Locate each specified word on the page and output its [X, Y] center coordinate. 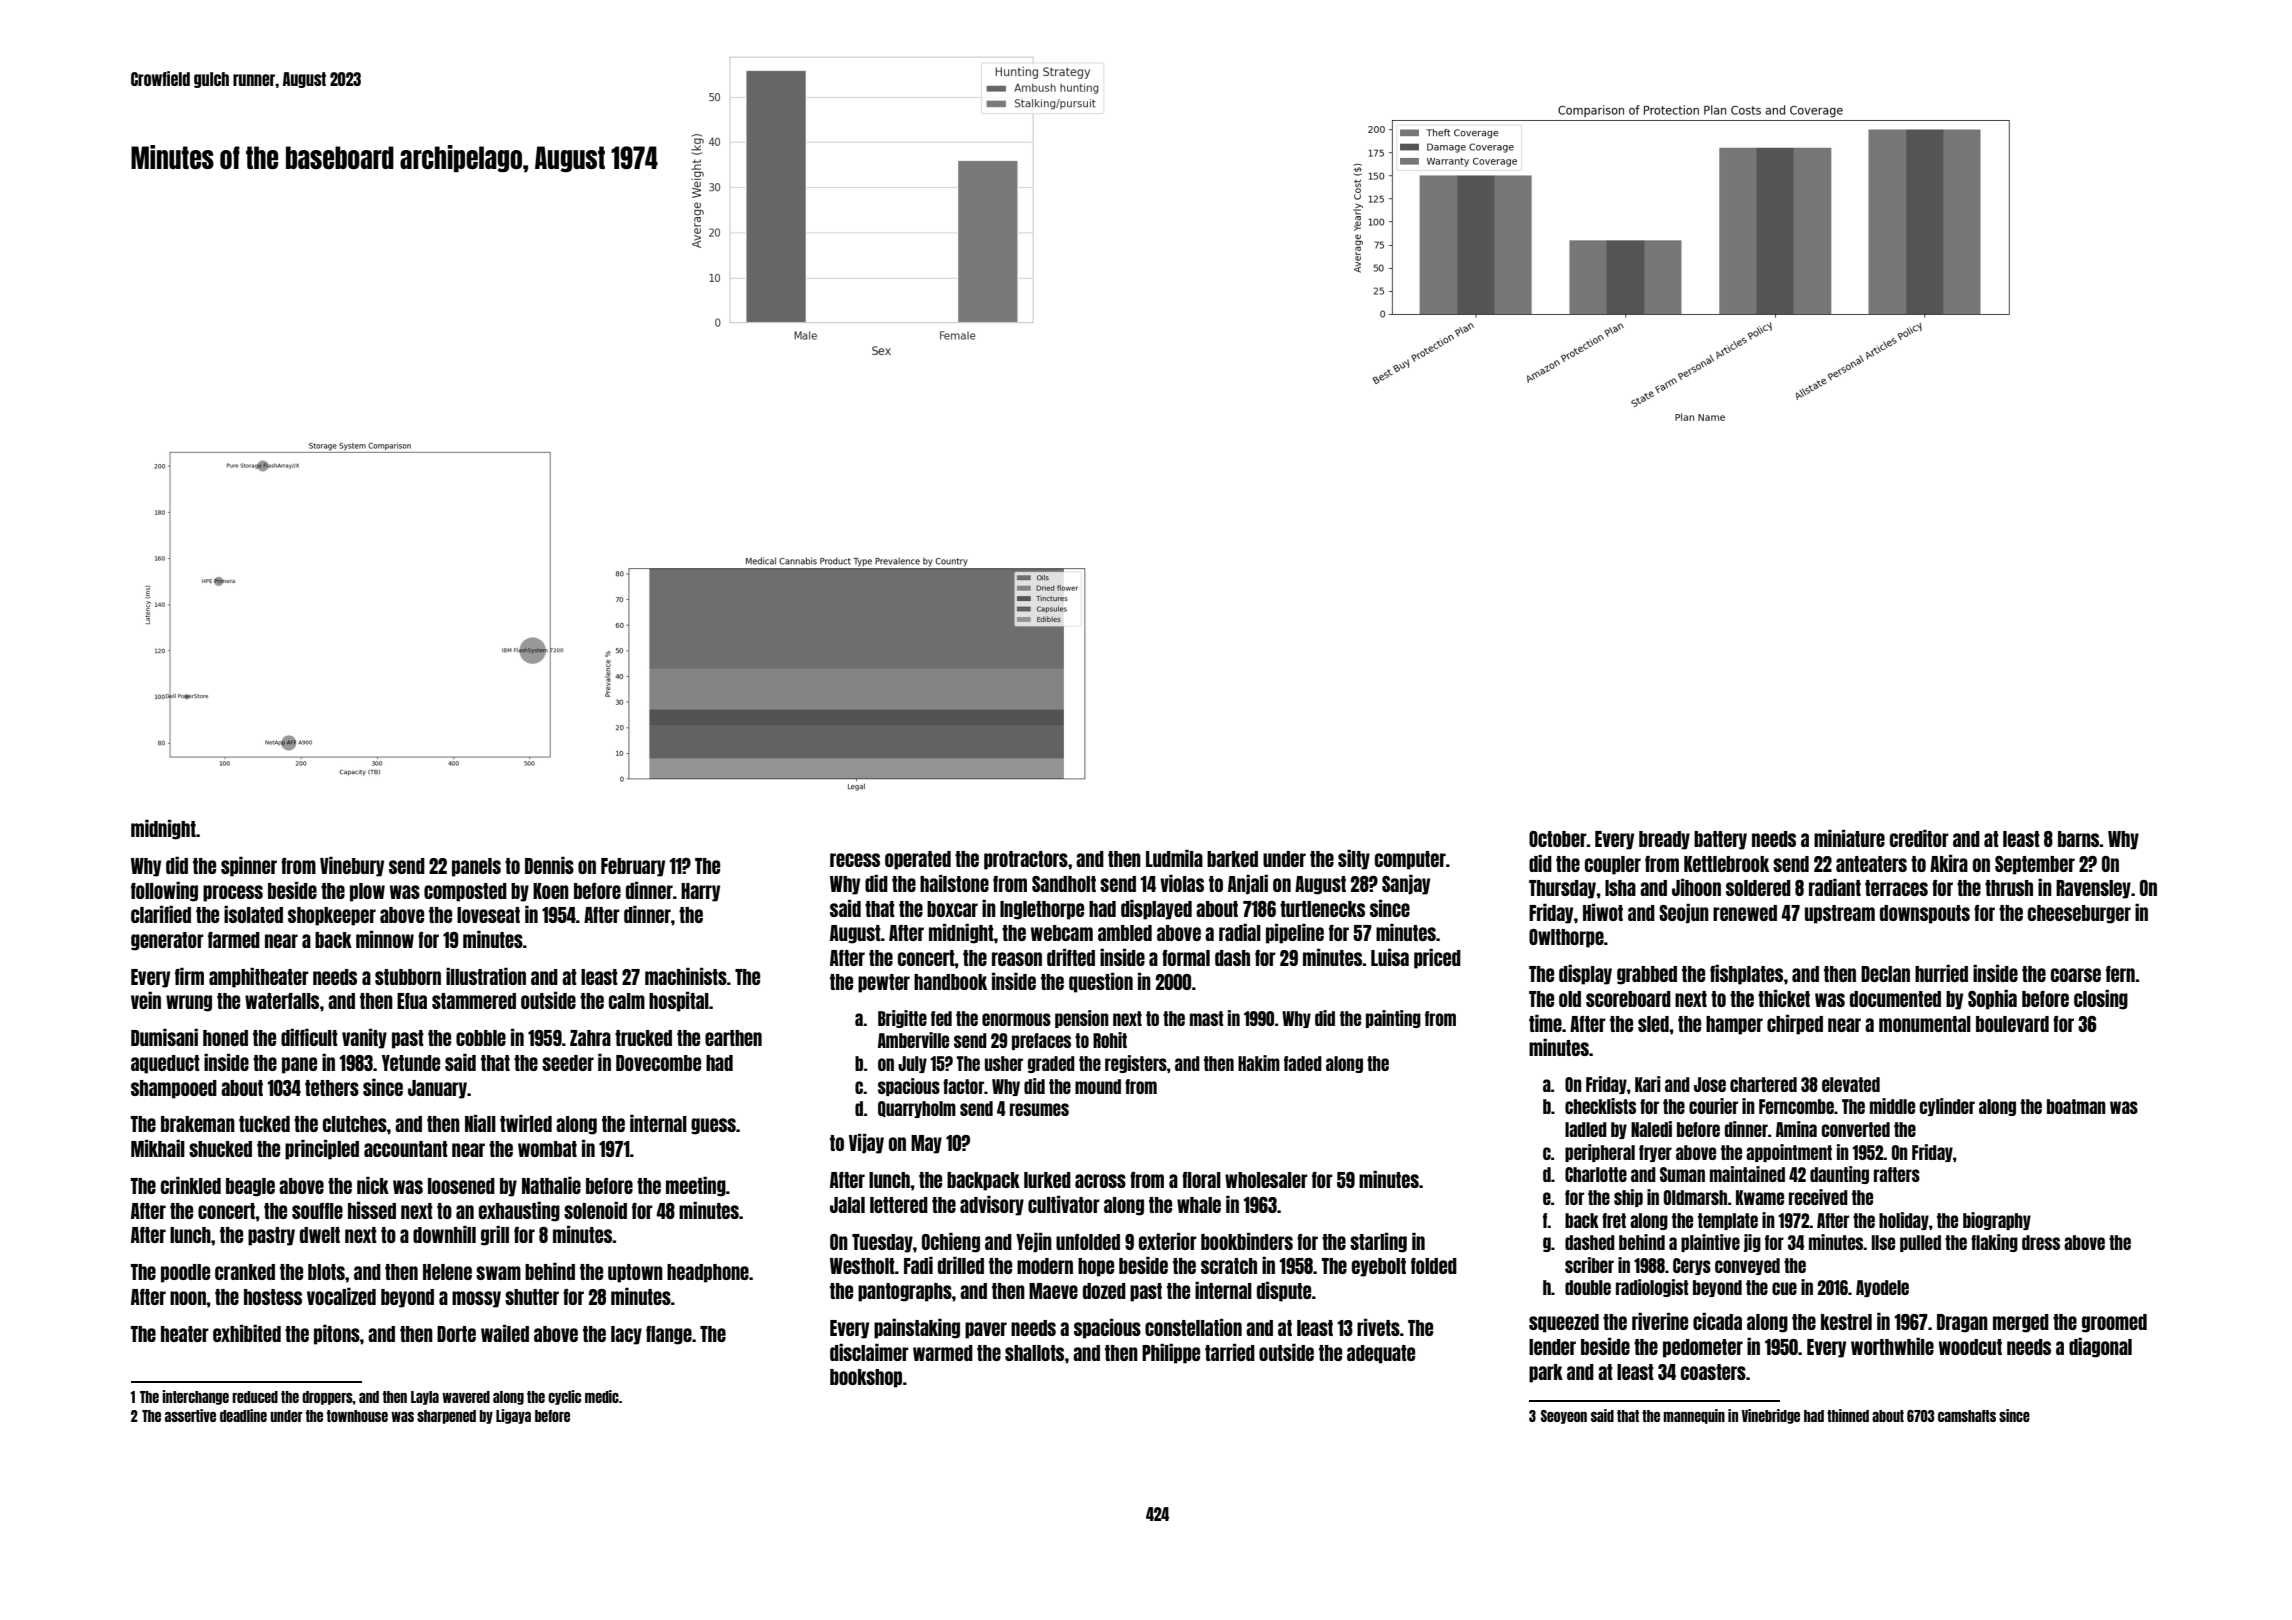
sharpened [446, 1417]
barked [1232, 859]
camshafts [1967, 1416]
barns [2079, 839]
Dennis [549, 865]
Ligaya [513, 1416]
